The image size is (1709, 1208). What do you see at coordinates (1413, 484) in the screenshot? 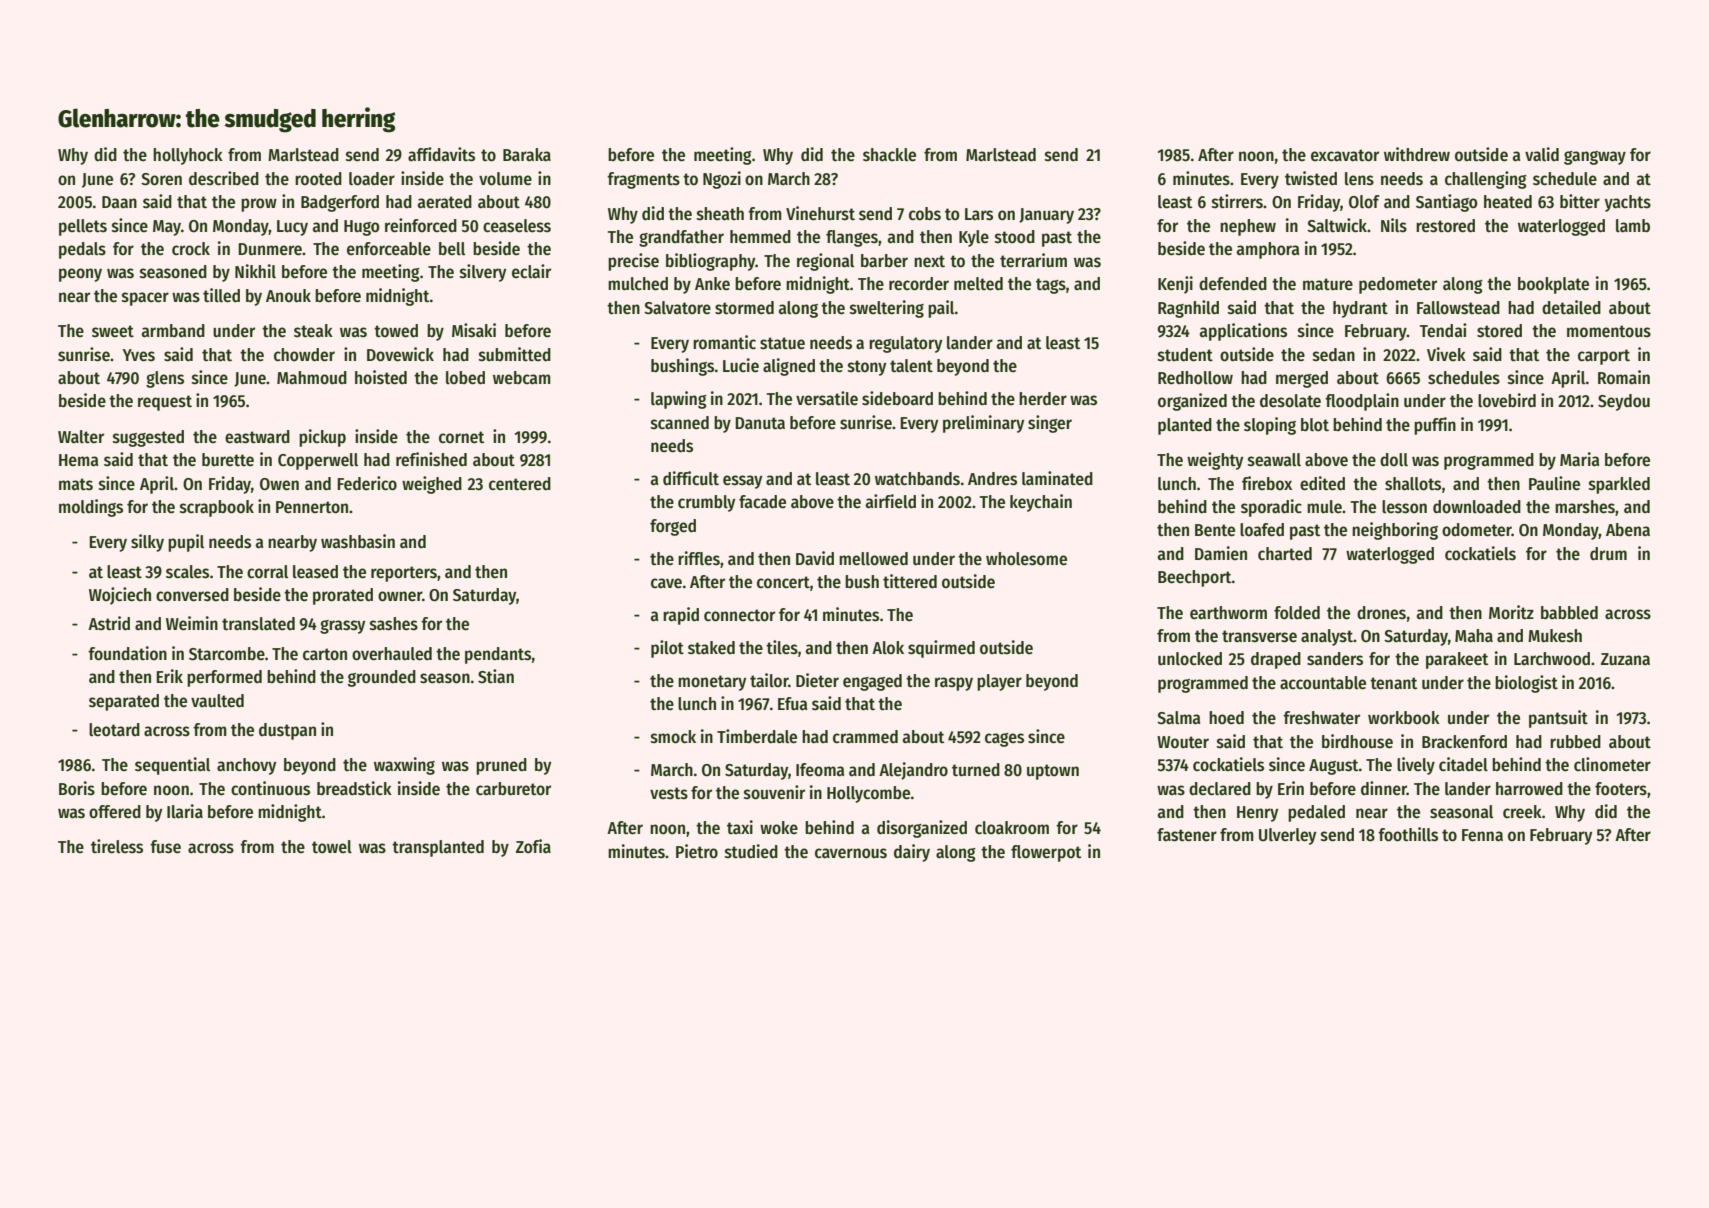
I see `shallots` at bounding box center [1413, 484].
